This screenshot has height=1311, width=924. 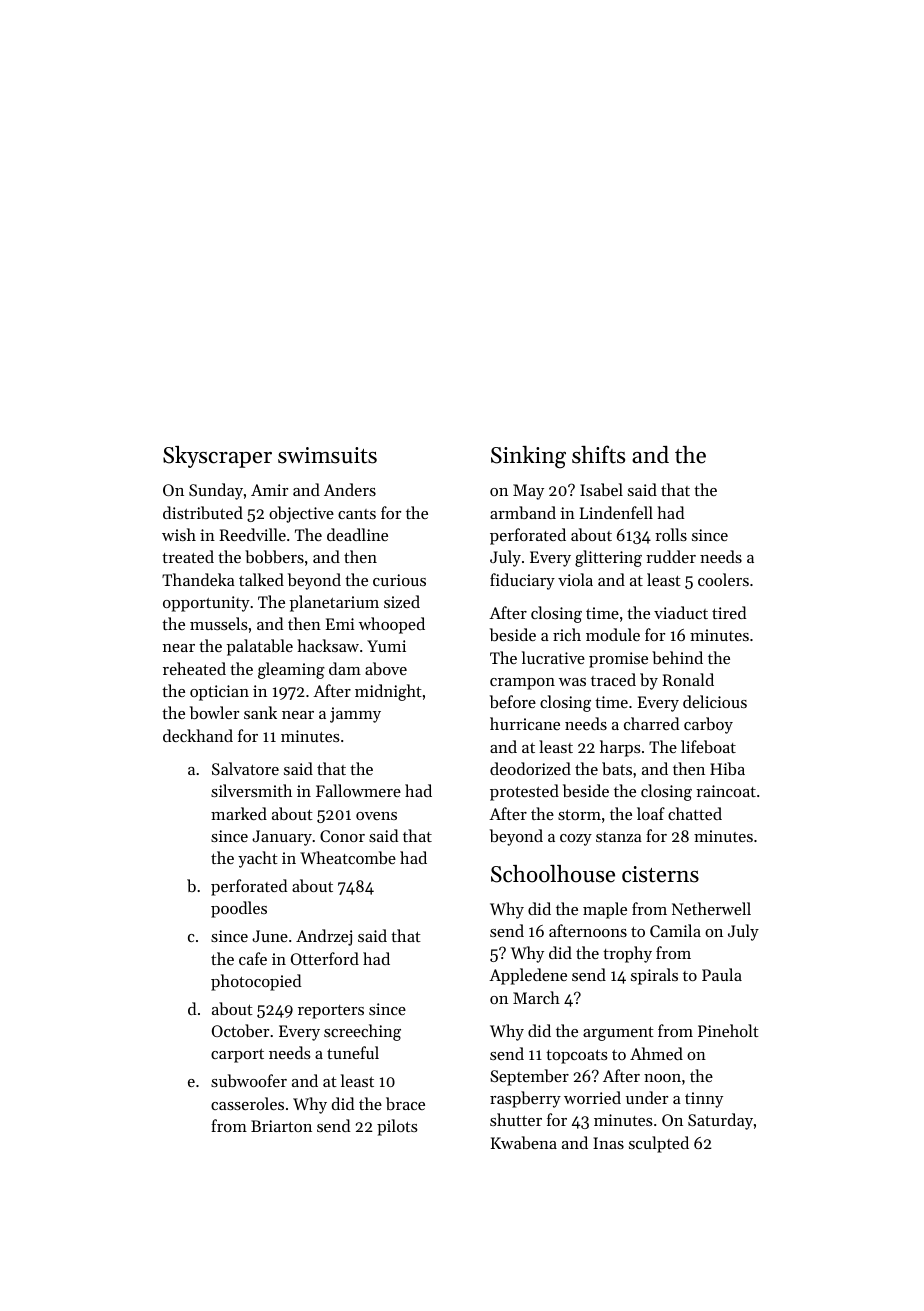 What do you see at coordinates (179, 534) in the screenshot?
I see `wish` at bounding box center [179, 534].
